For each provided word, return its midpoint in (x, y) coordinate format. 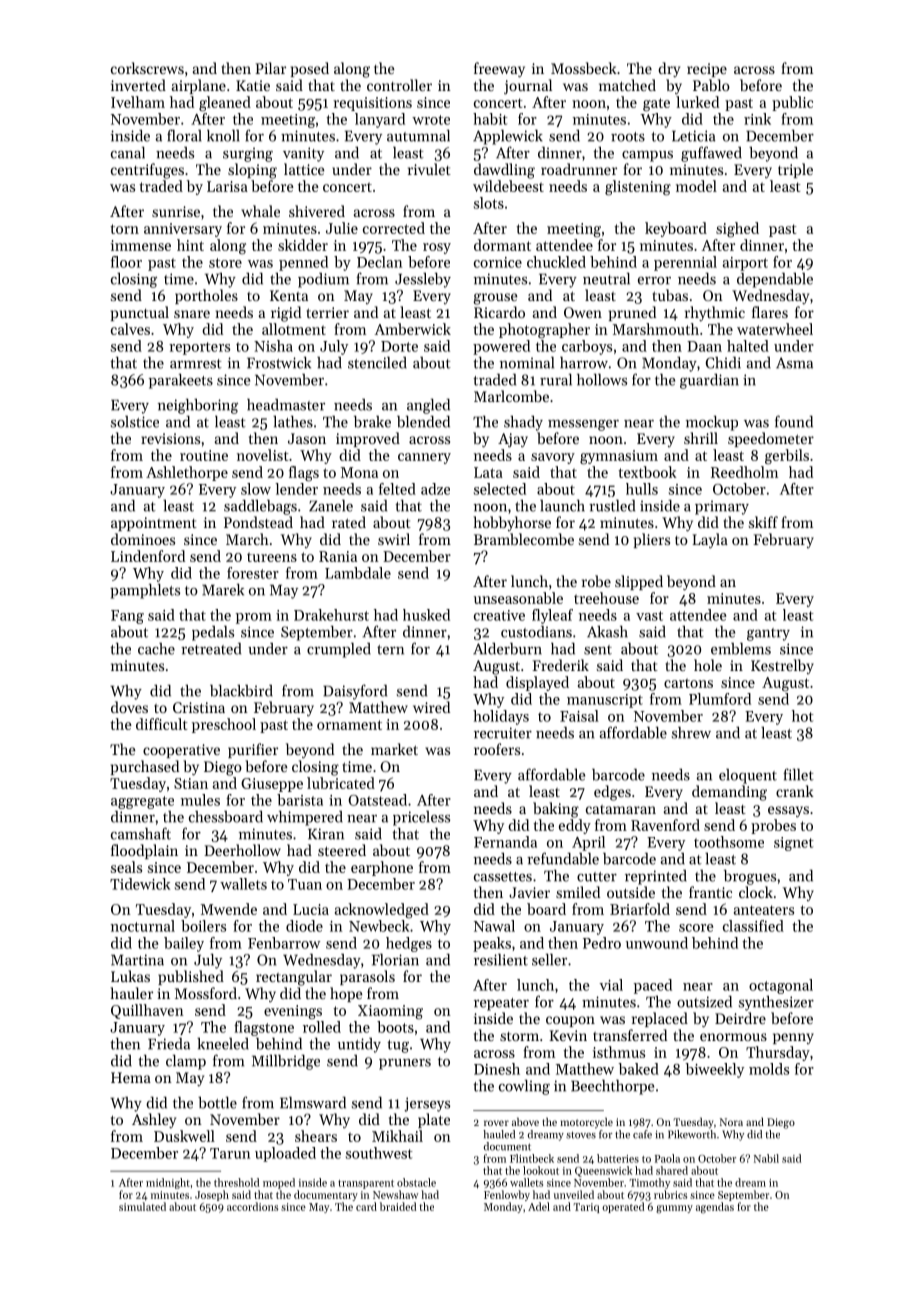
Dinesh (497, 1069)
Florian (395, 959)
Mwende (229, 909)
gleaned (225, 104)
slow (256, 489)
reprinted (656, 877)
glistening (638, 188)
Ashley (154, 1120)
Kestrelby (782, 666)
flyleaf (552, 616)
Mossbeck (584, 68)
